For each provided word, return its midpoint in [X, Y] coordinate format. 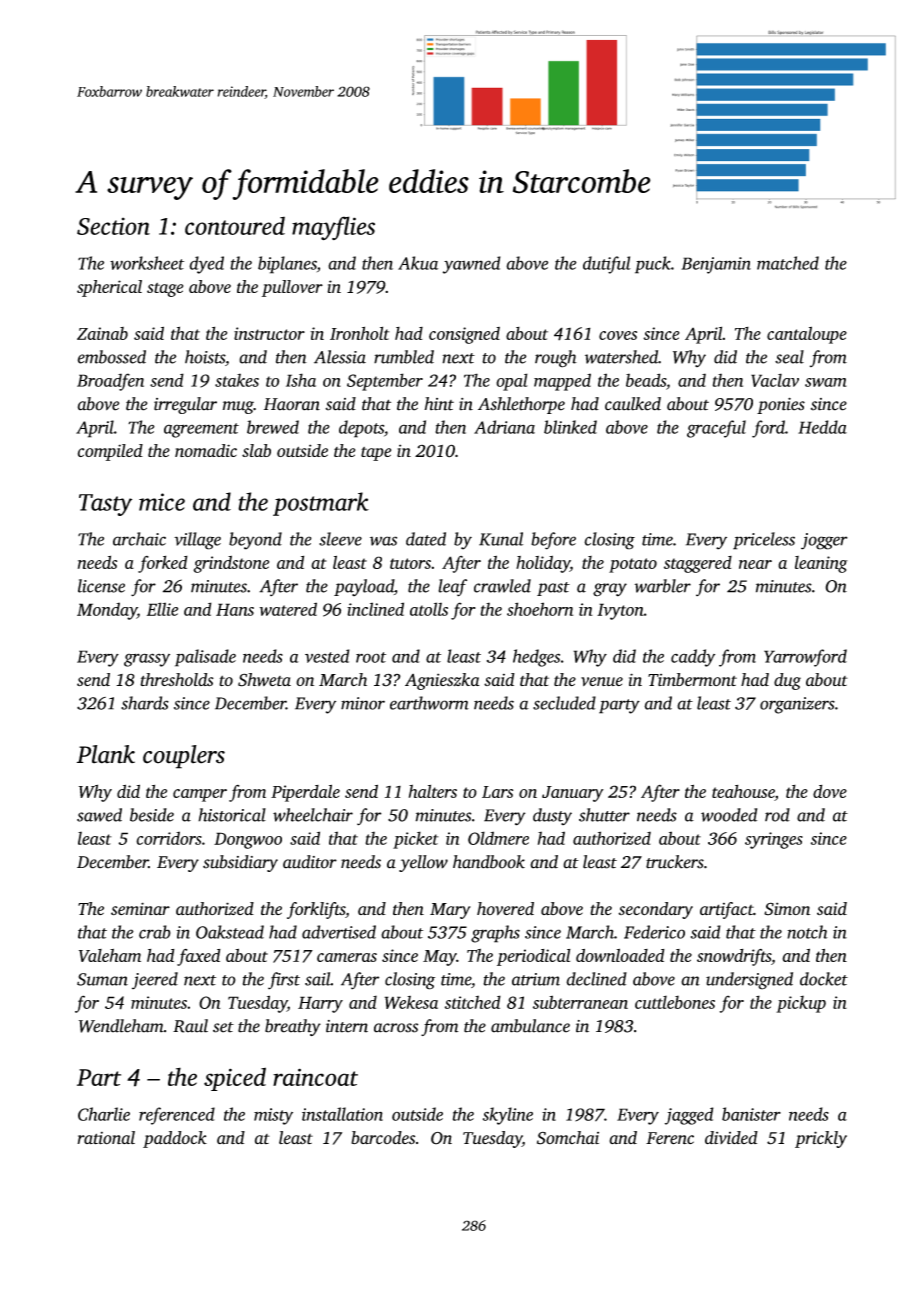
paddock [175, 1139]
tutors [410, 563]
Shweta [264, 680]
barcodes [383, 1138]
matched [788, 263]
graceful [716, 429]
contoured [235, 225]
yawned [472, 265]
